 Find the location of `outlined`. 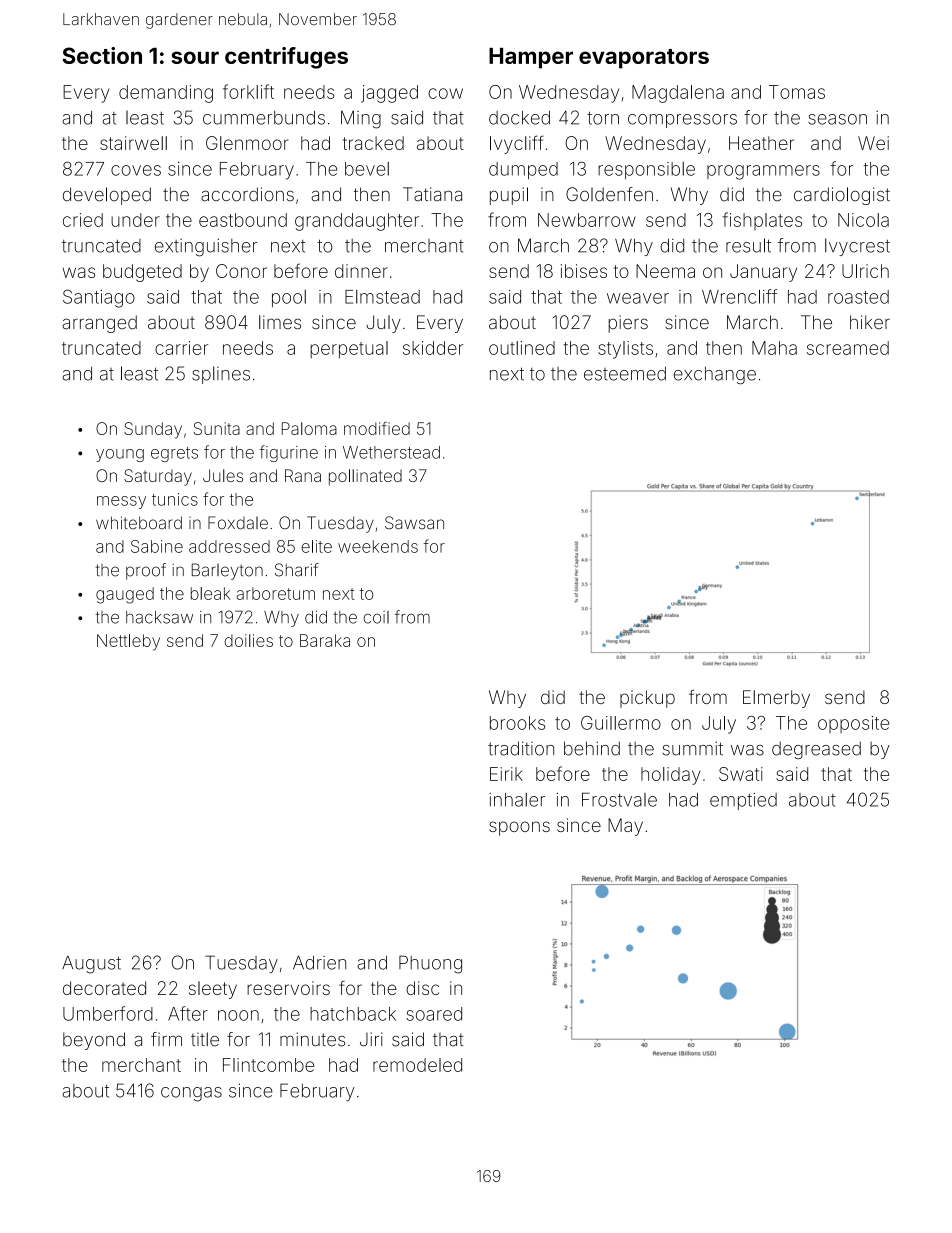

outlined is located at coordinates (522, 348).
